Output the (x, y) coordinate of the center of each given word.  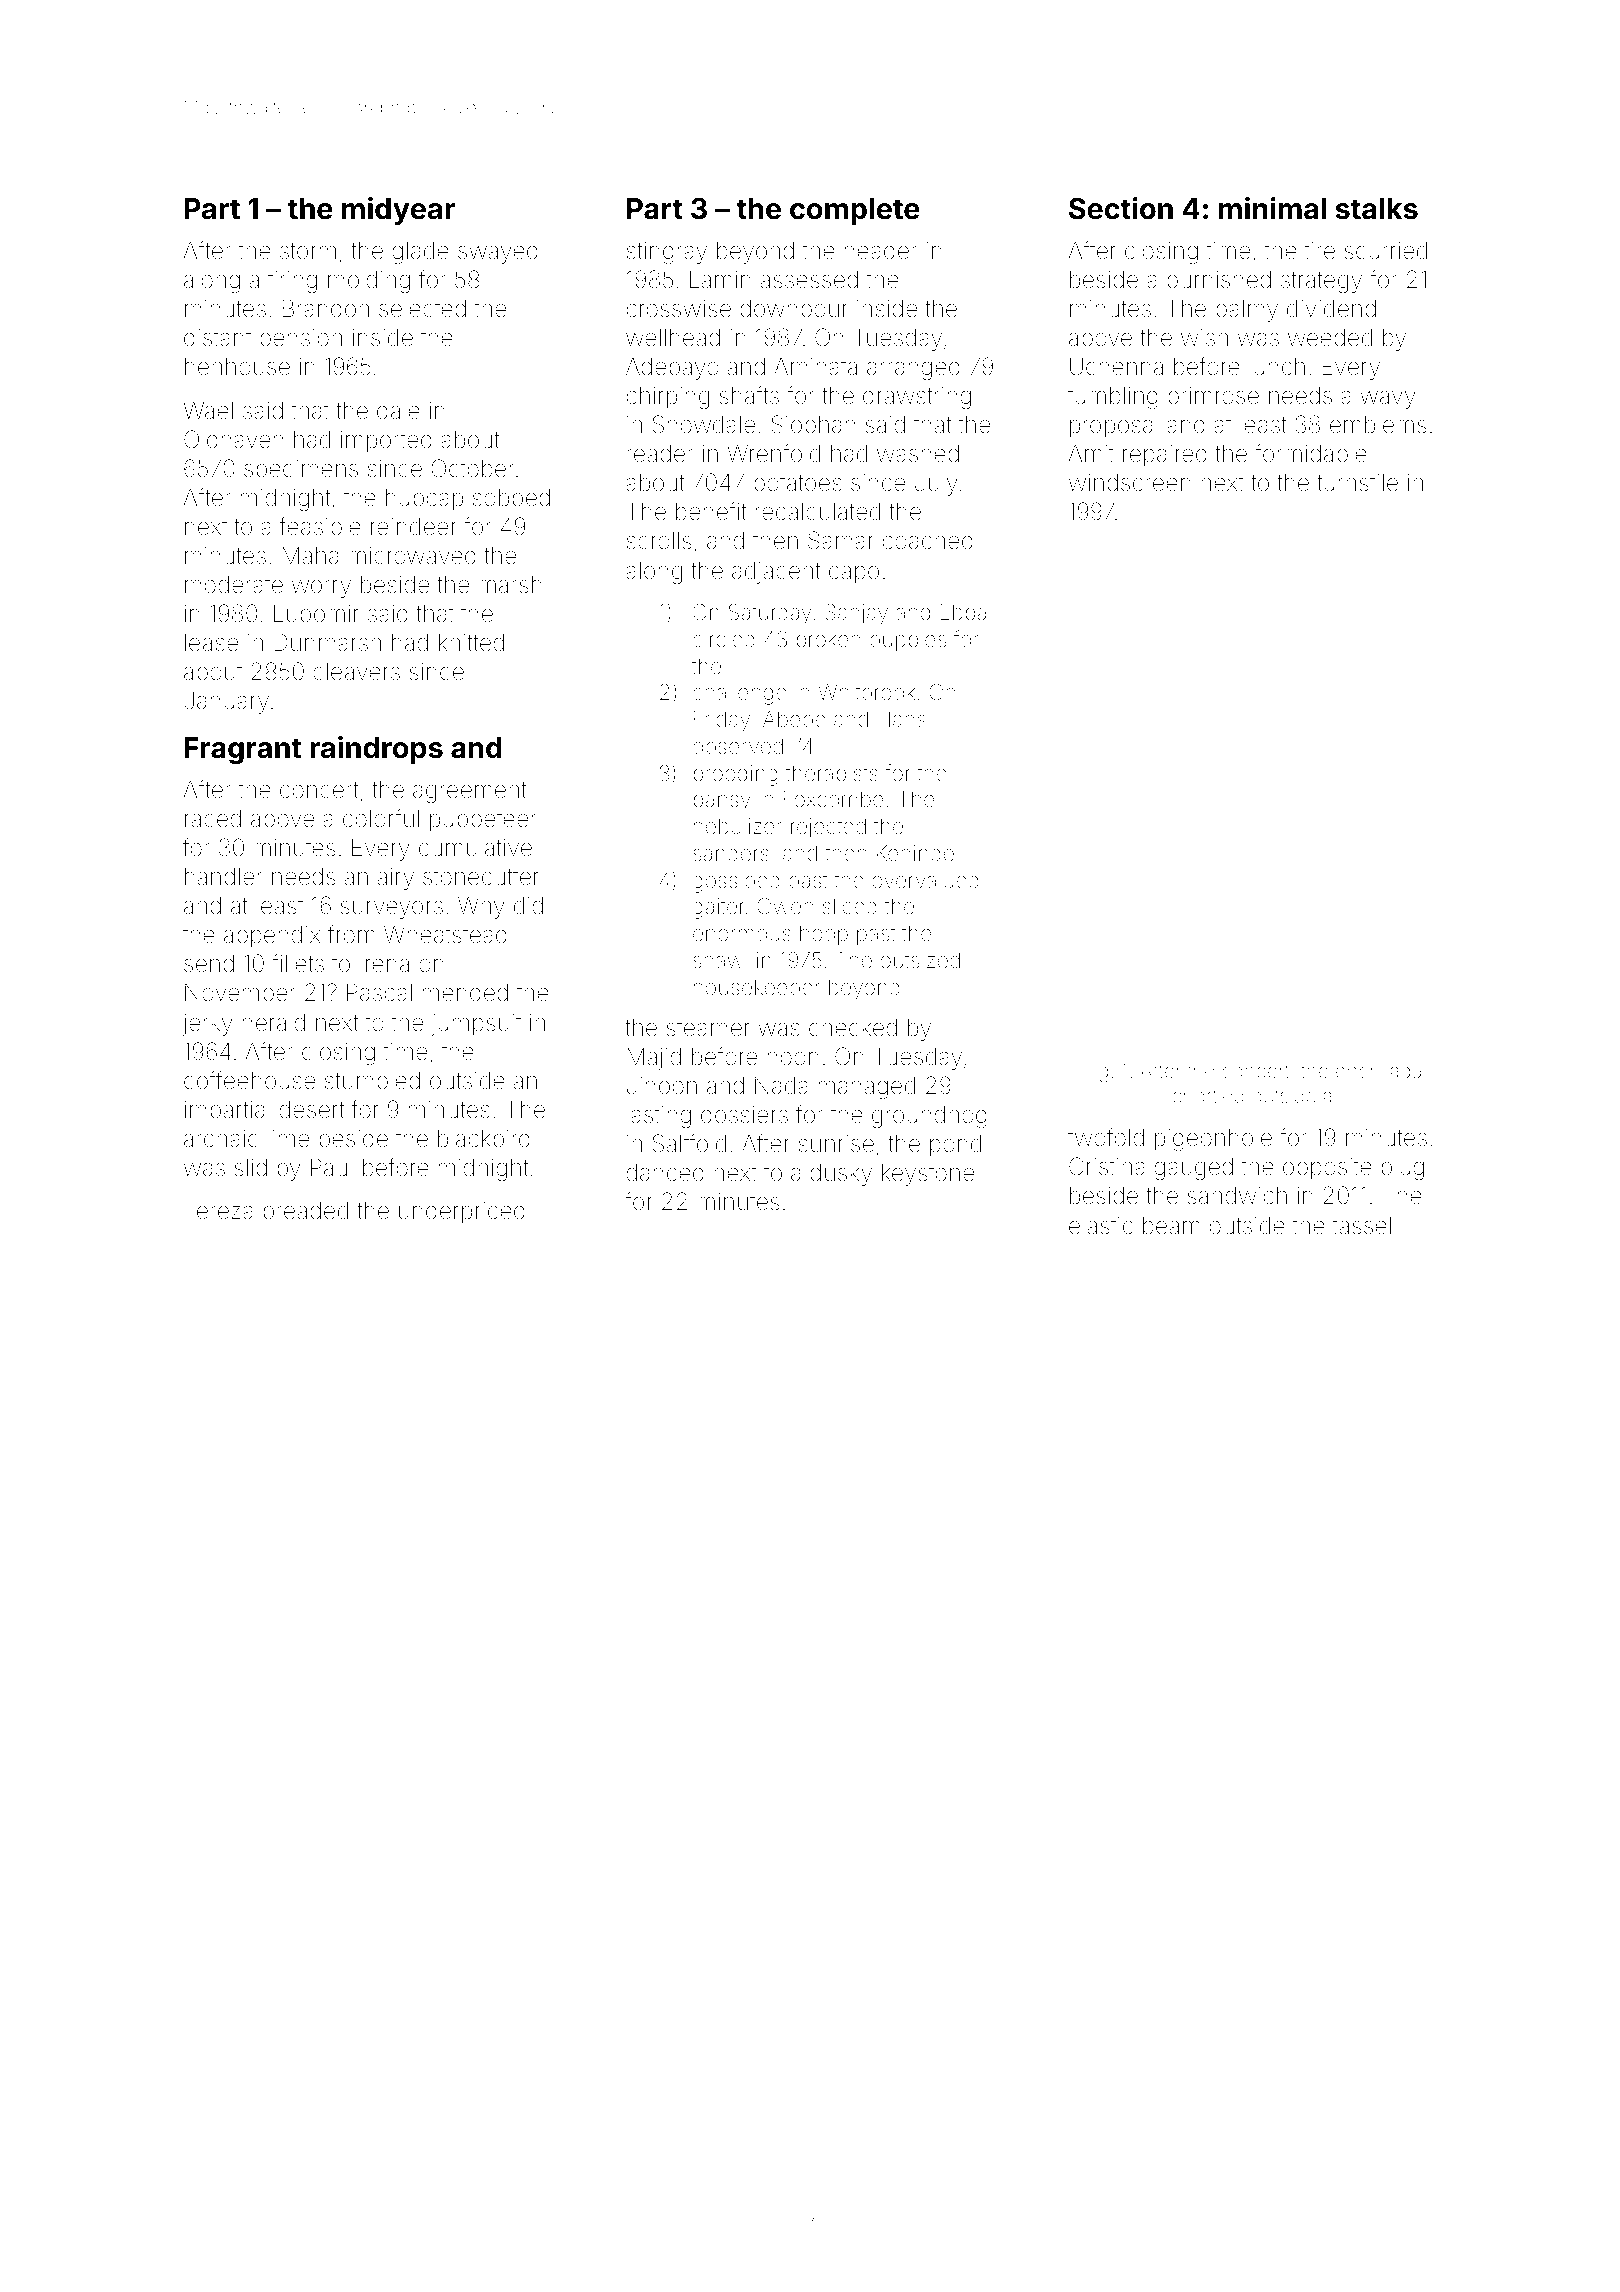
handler (223, 877)
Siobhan (813, 424)
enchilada (1378, 1070)
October (472, 468)
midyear (398, 211)
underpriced (462, 1213)
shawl (720, 960)
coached (928, 541)
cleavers (356, 672)
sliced (850, 906)
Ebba (963, 612)
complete (855, 211)
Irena (384, 964)
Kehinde (915, 853)
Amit (1091, 453)
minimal (1272, 208)
